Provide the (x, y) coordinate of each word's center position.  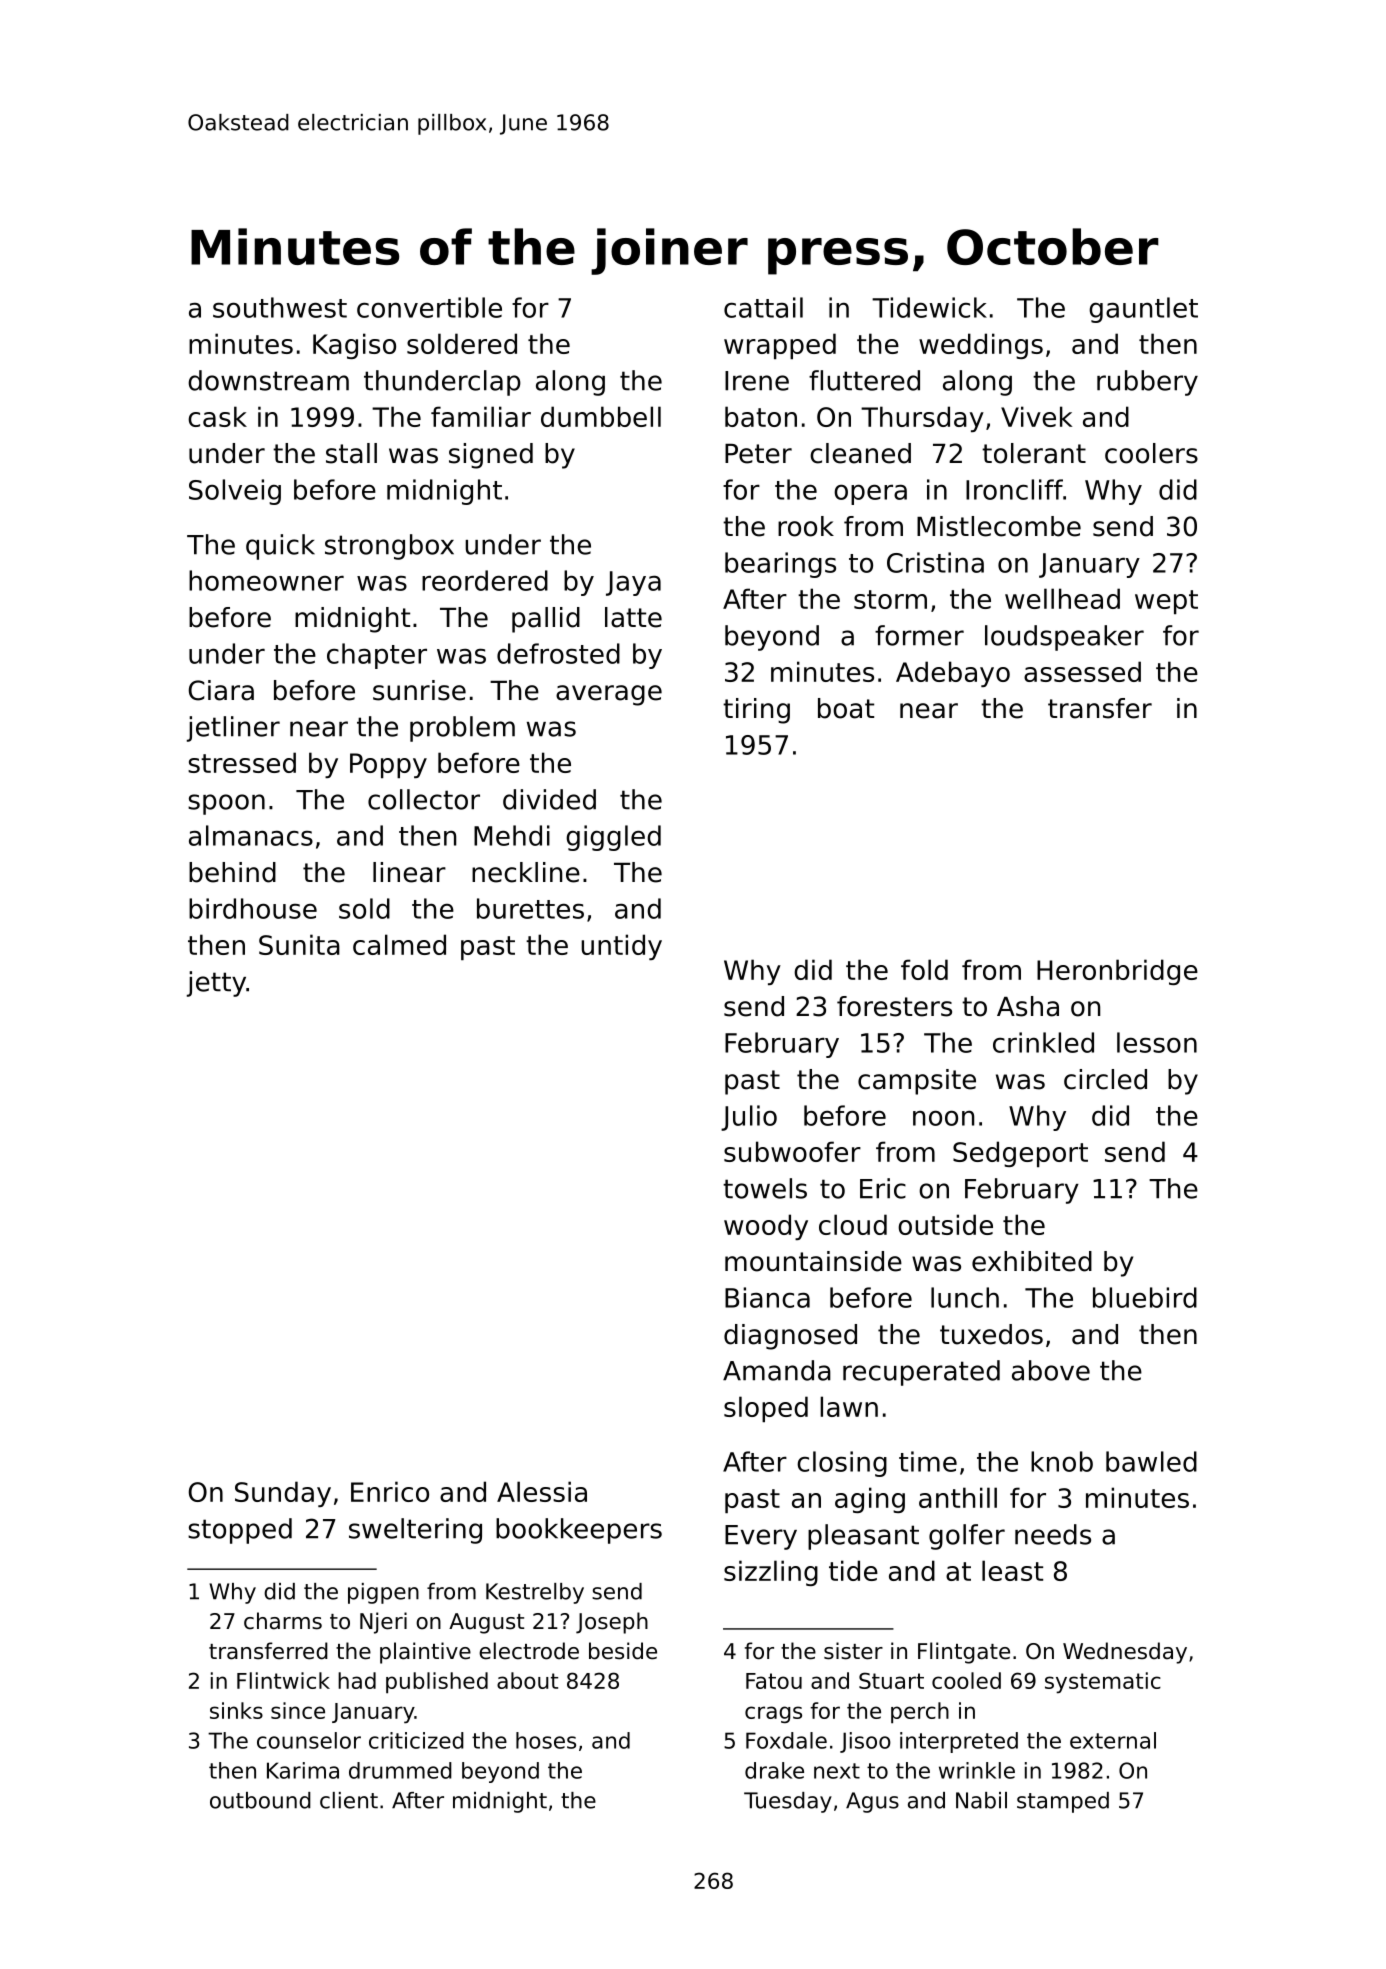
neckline (526, 872)
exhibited (1032, 1261)
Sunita (299, 944)
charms (283, 1621)
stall (351, 453)
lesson (1157, 1042)
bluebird (1145, 1297)
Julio (749, 1118)
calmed (399, 944)
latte (633, 617)
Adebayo (953, 674)
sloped (766, 1409)
